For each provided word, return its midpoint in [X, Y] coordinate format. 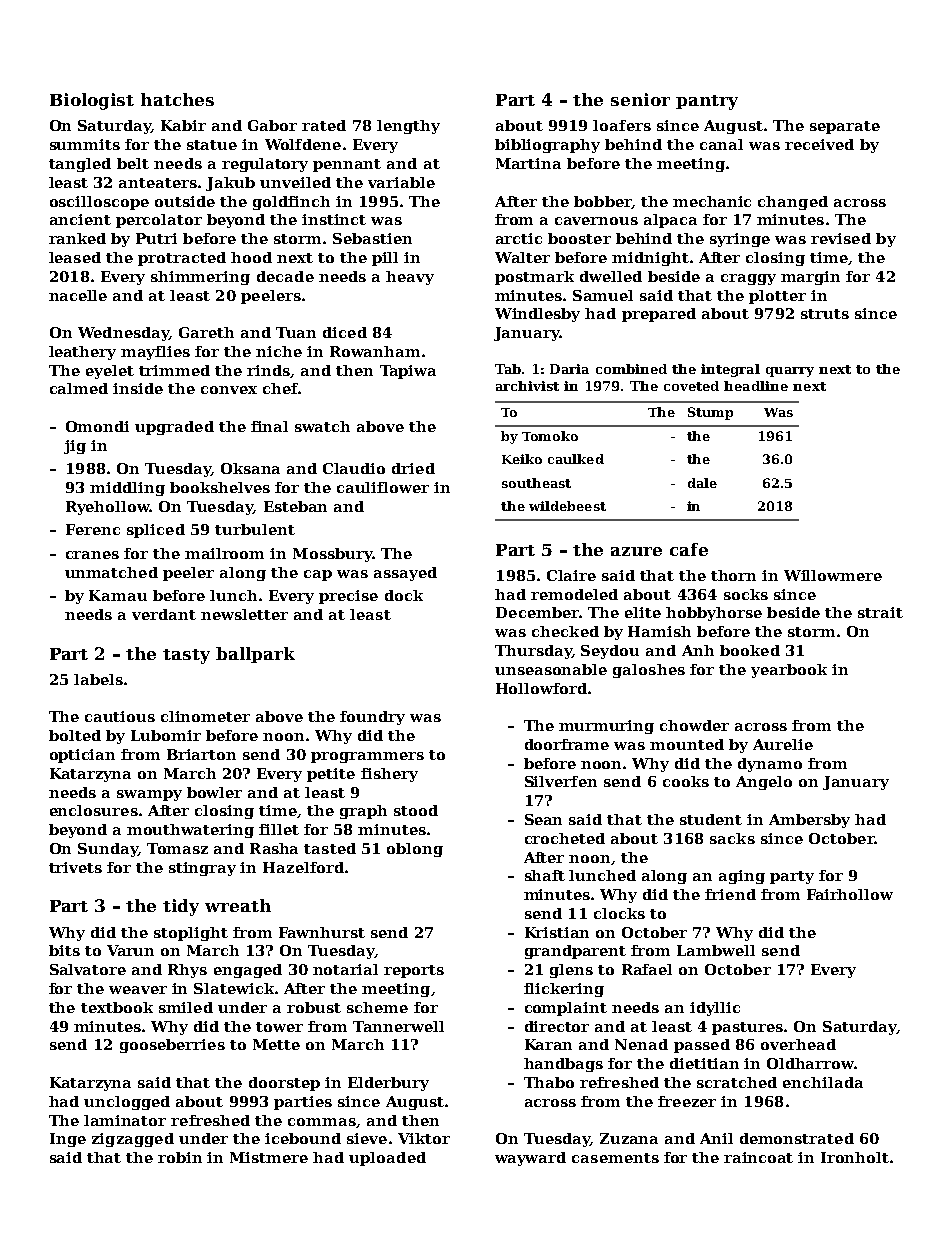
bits [64, 950]
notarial [345, 969]
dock [404, 595]
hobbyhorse [714, 614]
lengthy [408, 127]
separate [845, 127]
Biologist [92, 101]
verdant [164, 614]
